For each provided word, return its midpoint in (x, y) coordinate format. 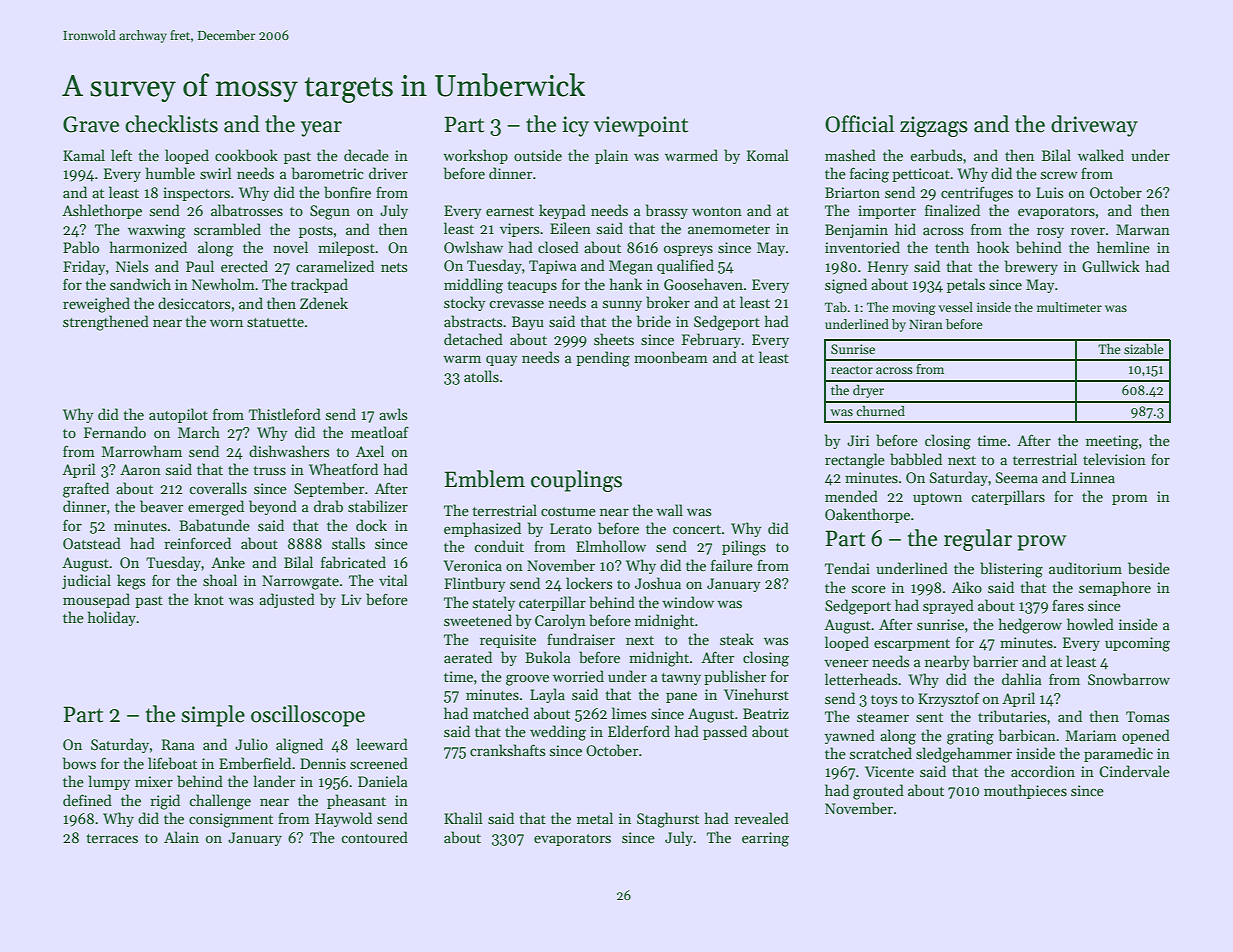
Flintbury (474, 584)
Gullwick (1111, 266)
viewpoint (641, 126)
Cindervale (1134, 771)
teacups (532, 287)
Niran (926, 324)
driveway (1094, 126)
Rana (178, 744)
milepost (346, 248)
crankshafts (507, 750)
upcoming (1137, 644)
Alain (181, 837)
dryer (868, 391)
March (199, 432)
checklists (171, 124)
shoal (220, 580)
